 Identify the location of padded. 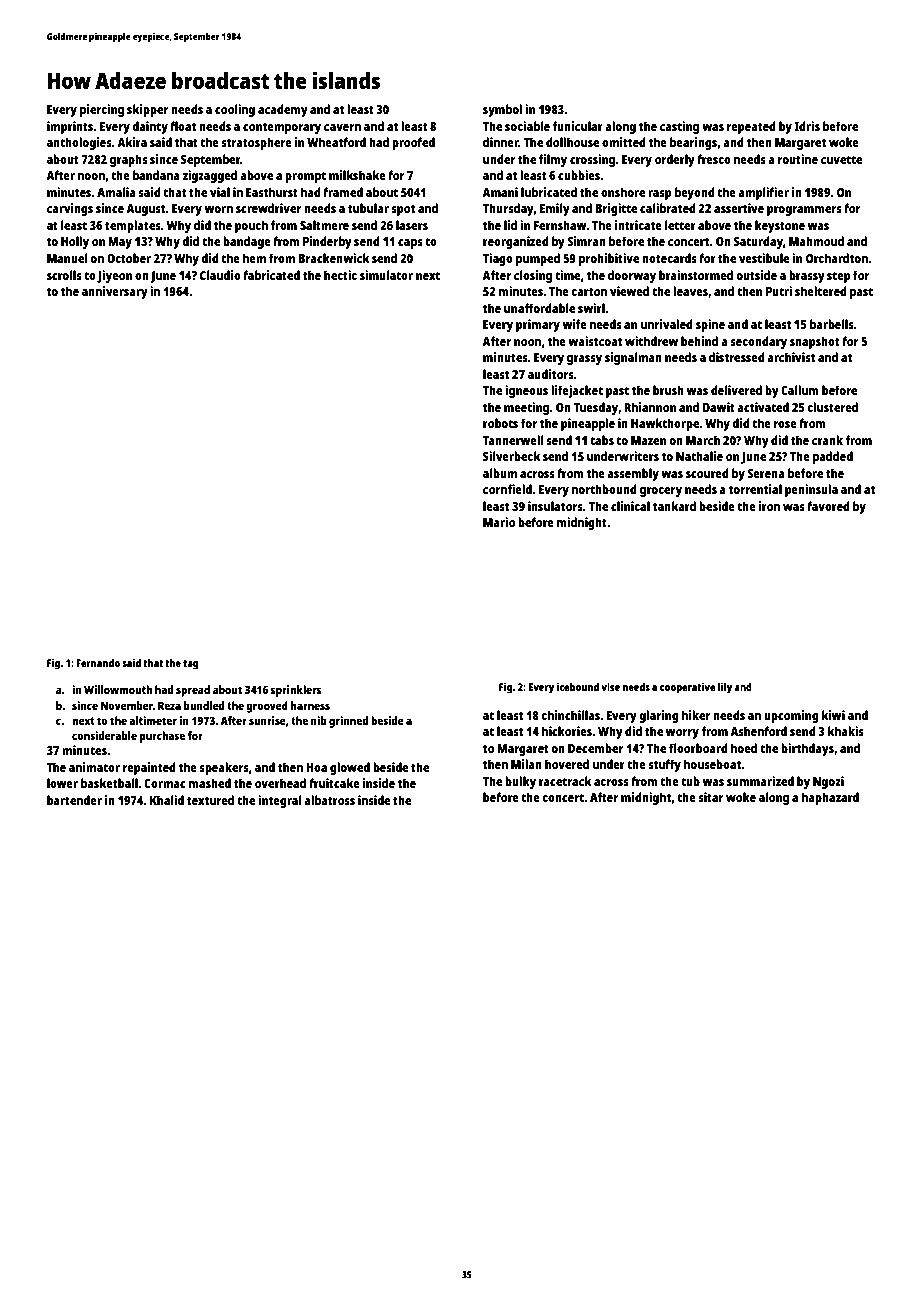
(833, 457).
